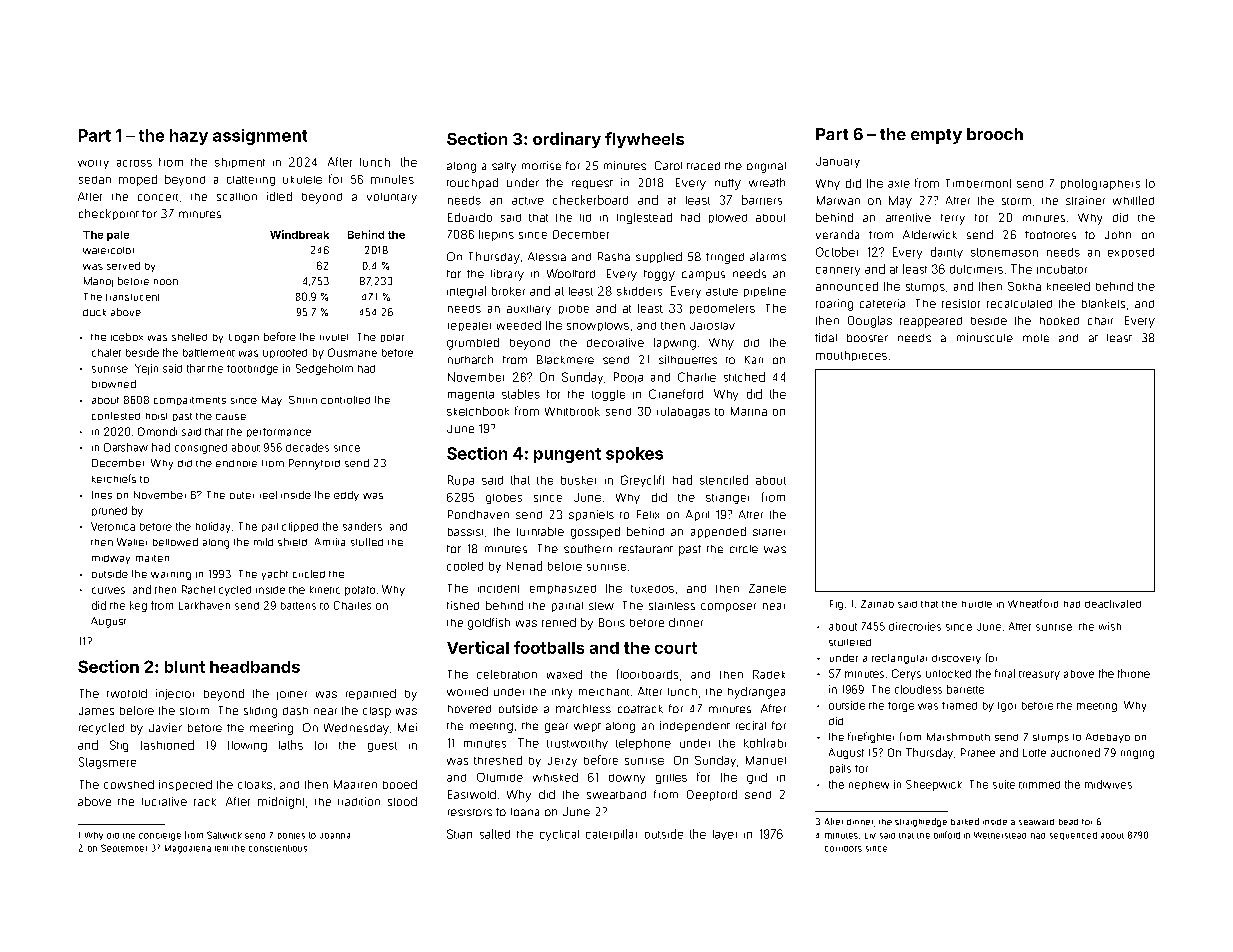 The width and height of the screenshot is (1233, 952). Describe the element at coordinates (611, 834) in the screenshot. I see `caterpillar` at that location.
